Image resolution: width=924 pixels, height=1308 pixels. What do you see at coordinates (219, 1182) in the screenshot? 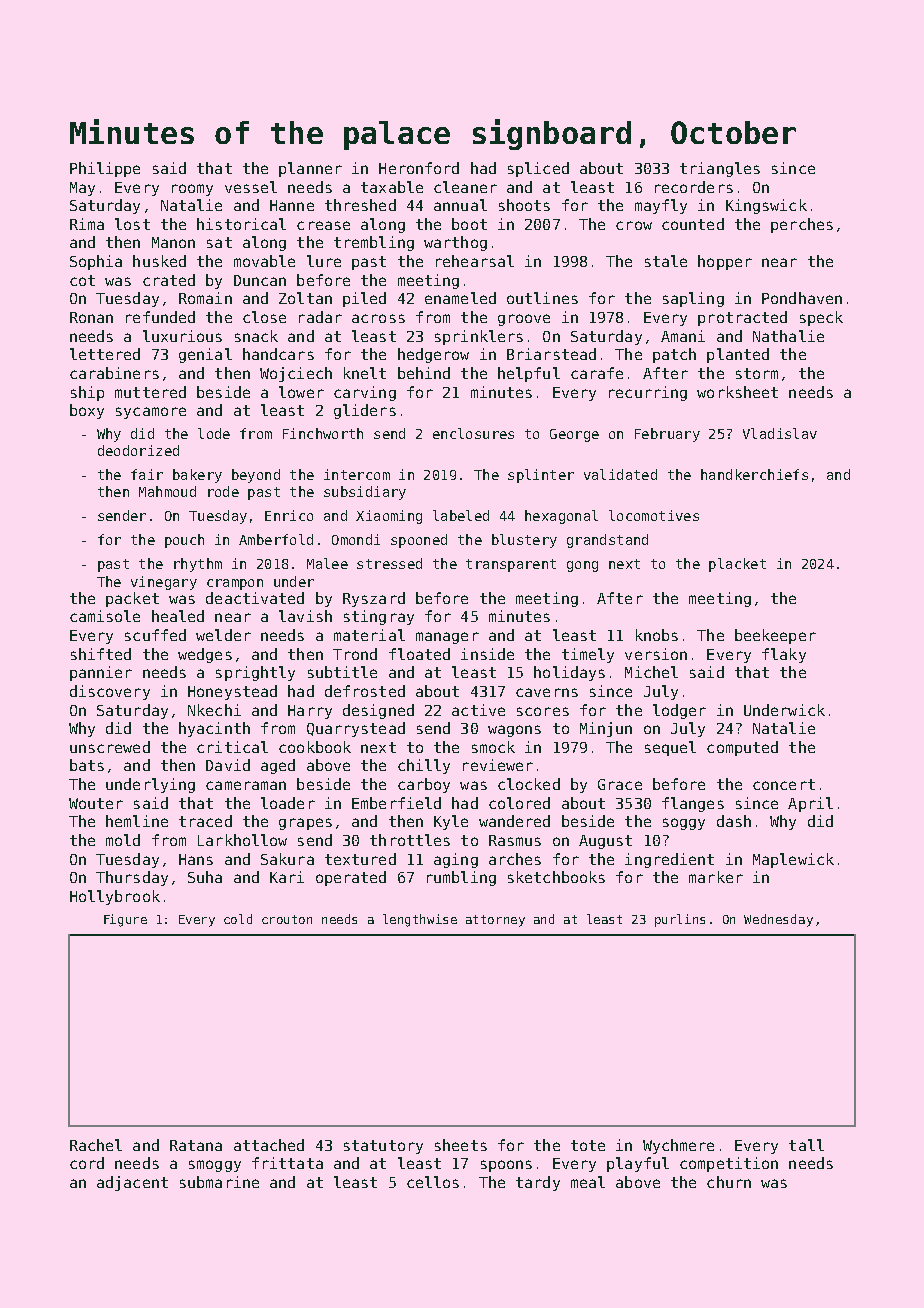
I see `submarine` at bounding box center [219, 1182].
